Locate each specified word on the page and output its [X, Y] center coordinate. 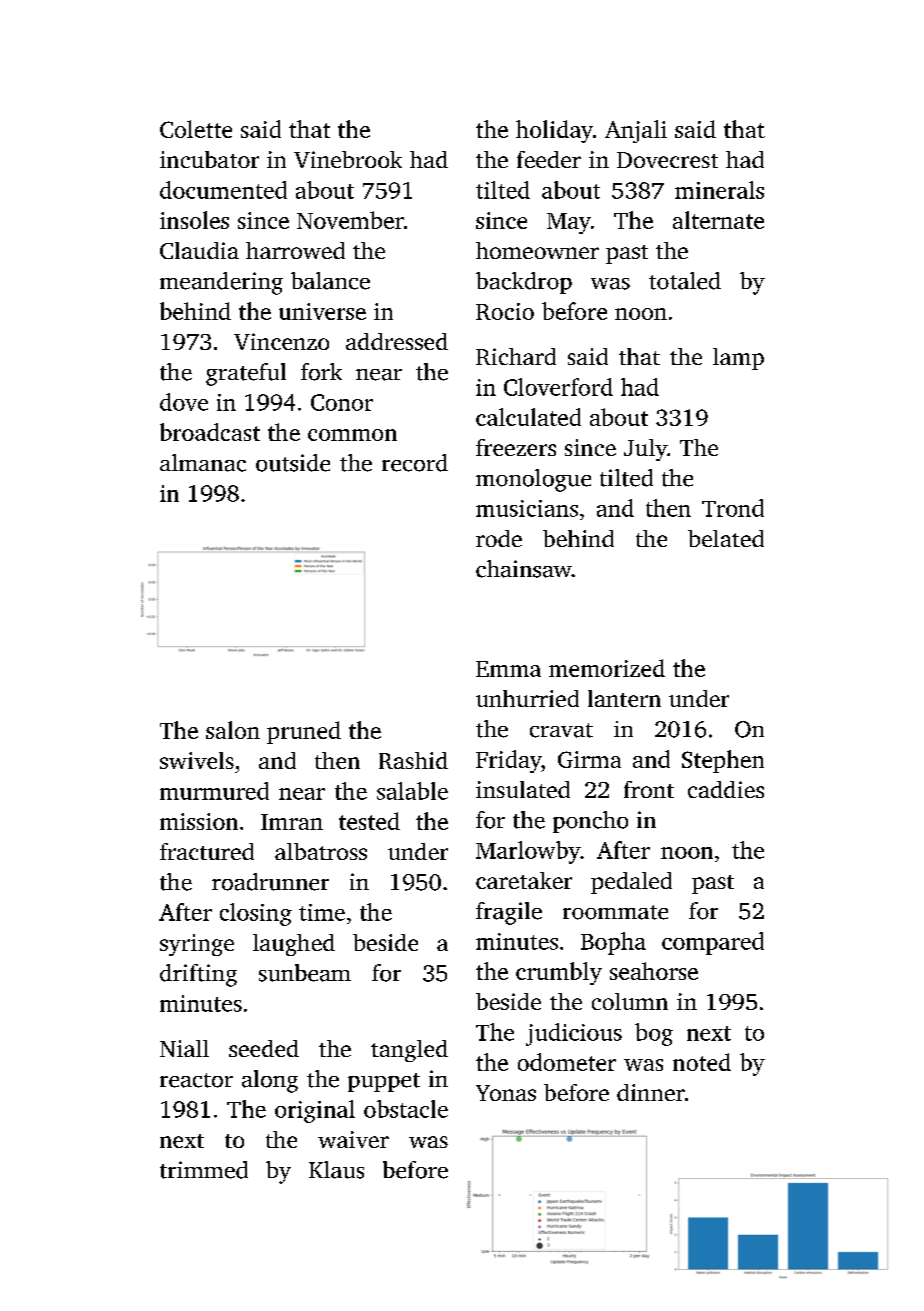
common [352, 435]
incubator [209, 159]
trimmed [204, 1170]
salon [233, 730]
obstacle [406, 1109]
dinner [651, 1092]
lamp [738, 359]
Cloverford [558, 387]
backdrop [524, 283]
